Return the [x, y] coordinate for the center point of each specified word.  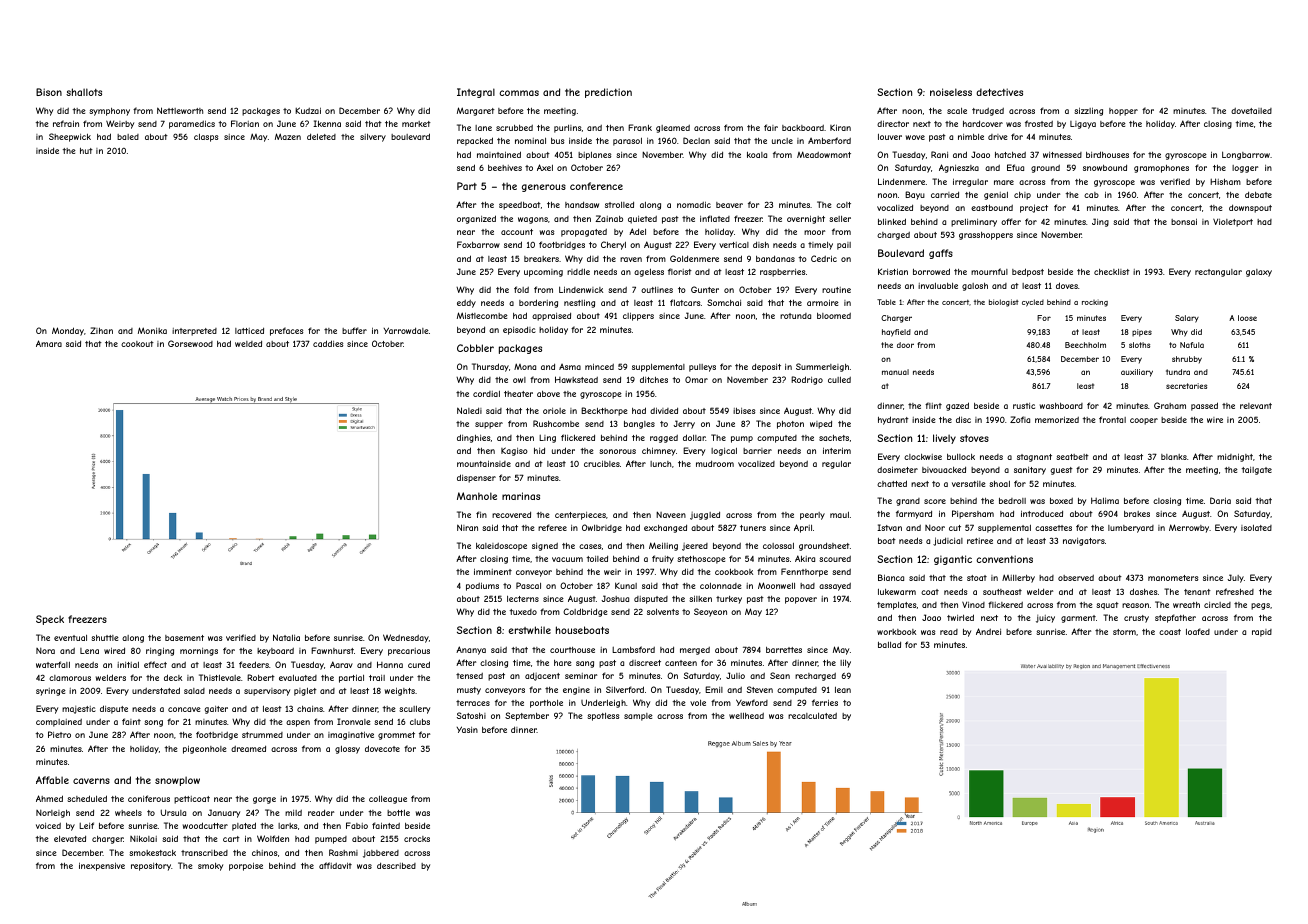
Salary [1187, 319]
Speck [50, 620]
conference [596, 186]
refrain [66, 123]
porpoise [246, 866]
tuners [753, 528]
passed [1204, 406]
